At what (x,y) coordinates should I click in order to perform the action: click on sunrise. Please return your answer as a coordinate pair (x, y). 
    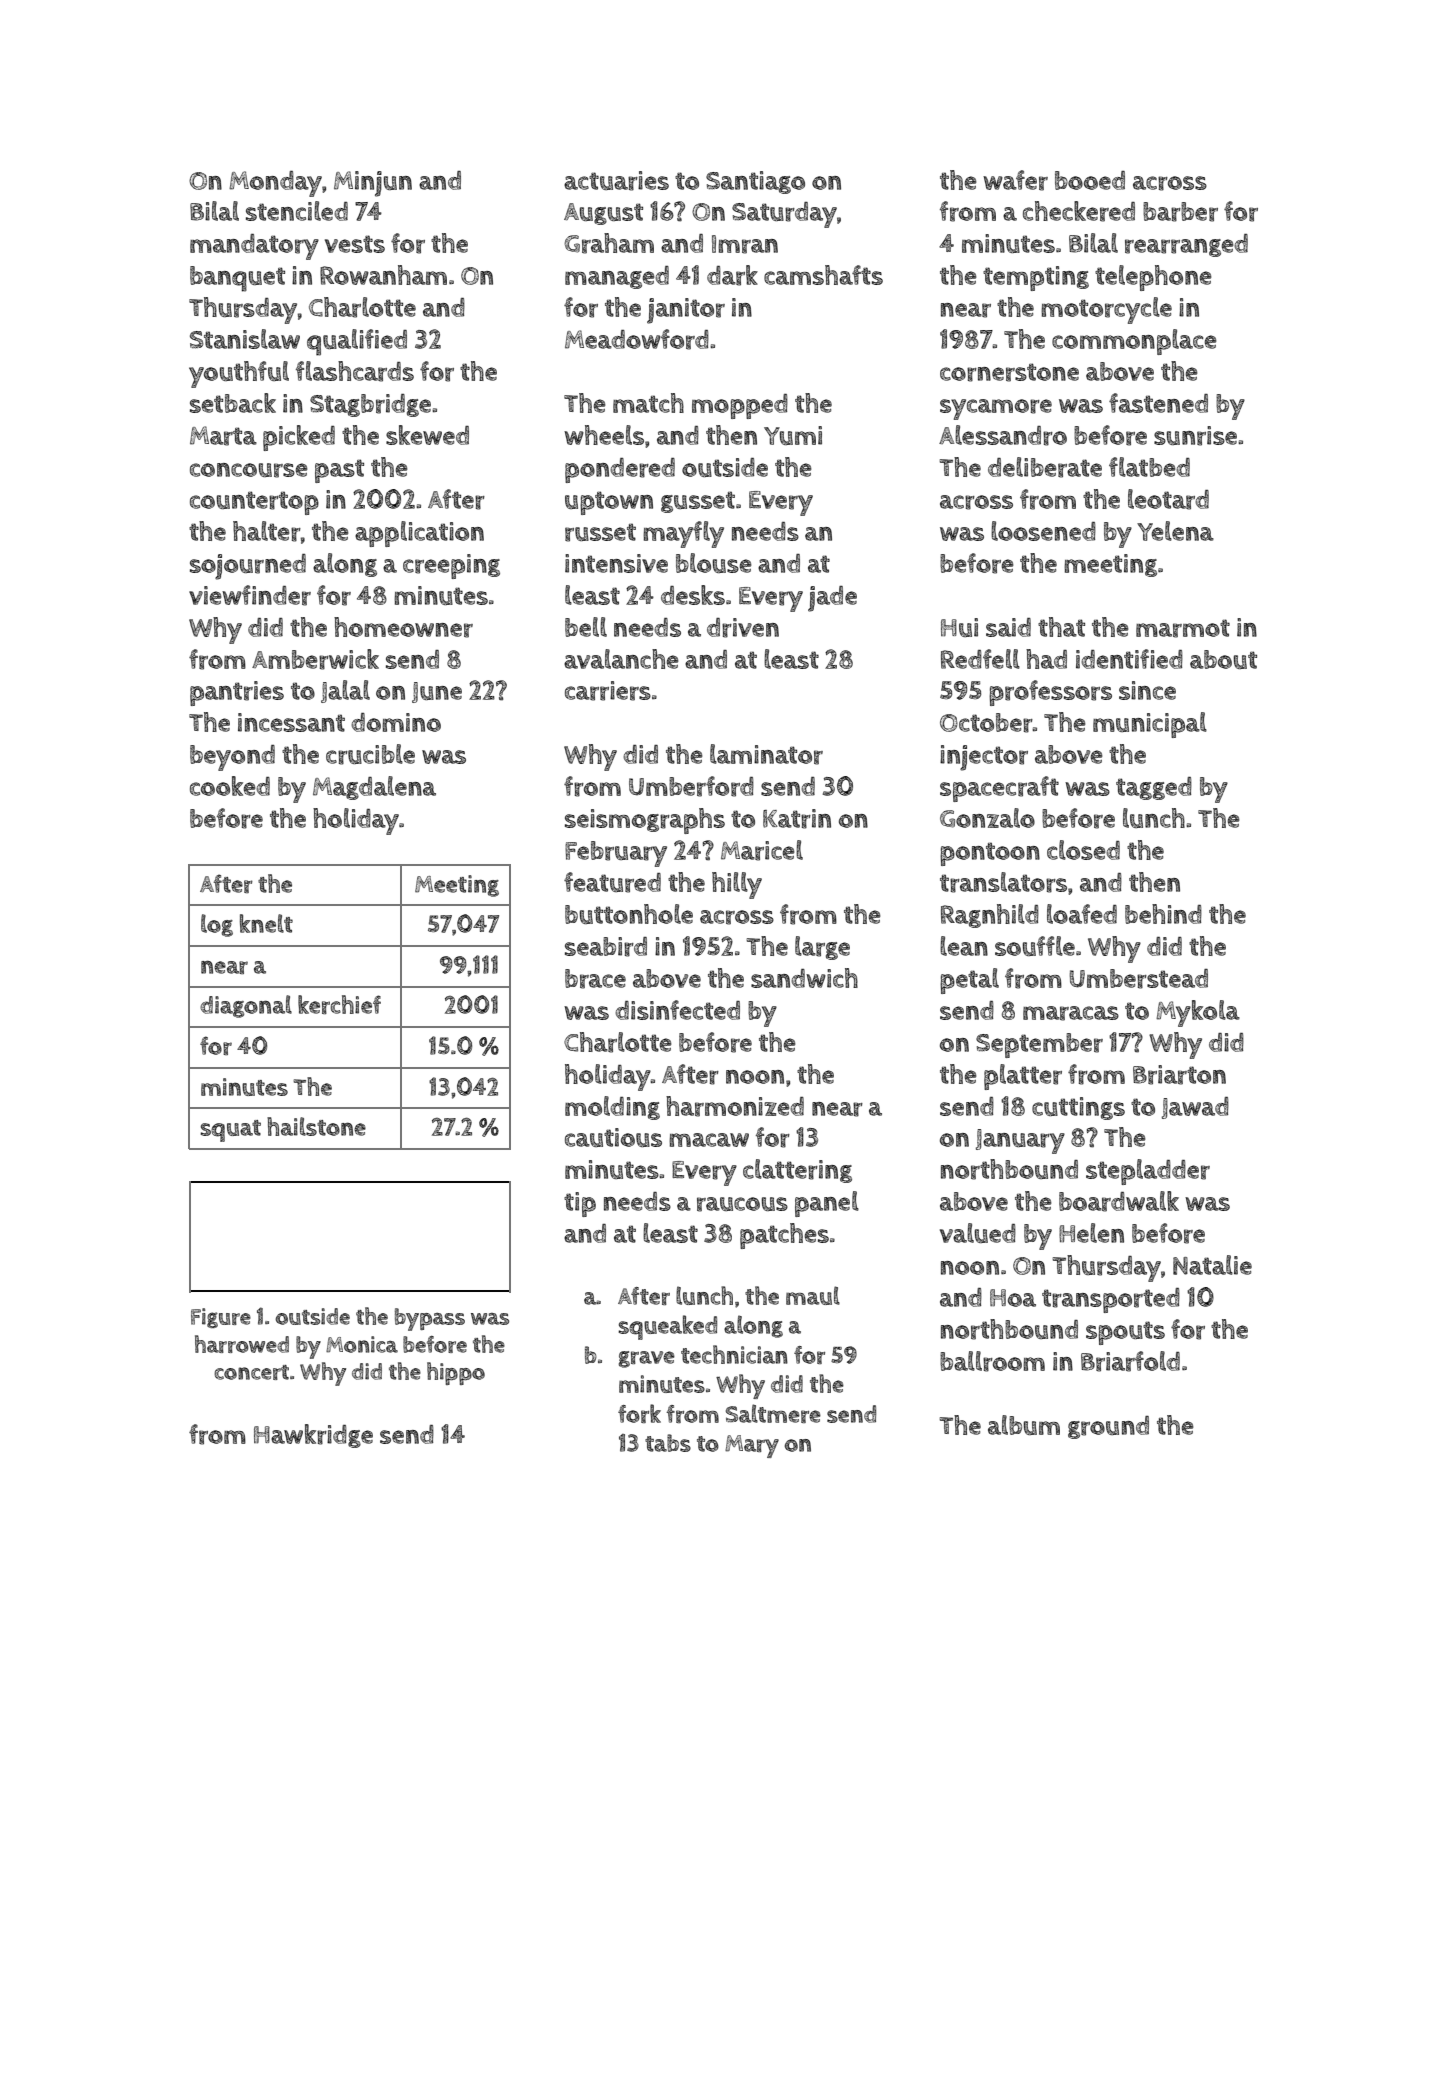
    Looking at the image, I should click on (1195, 436).
